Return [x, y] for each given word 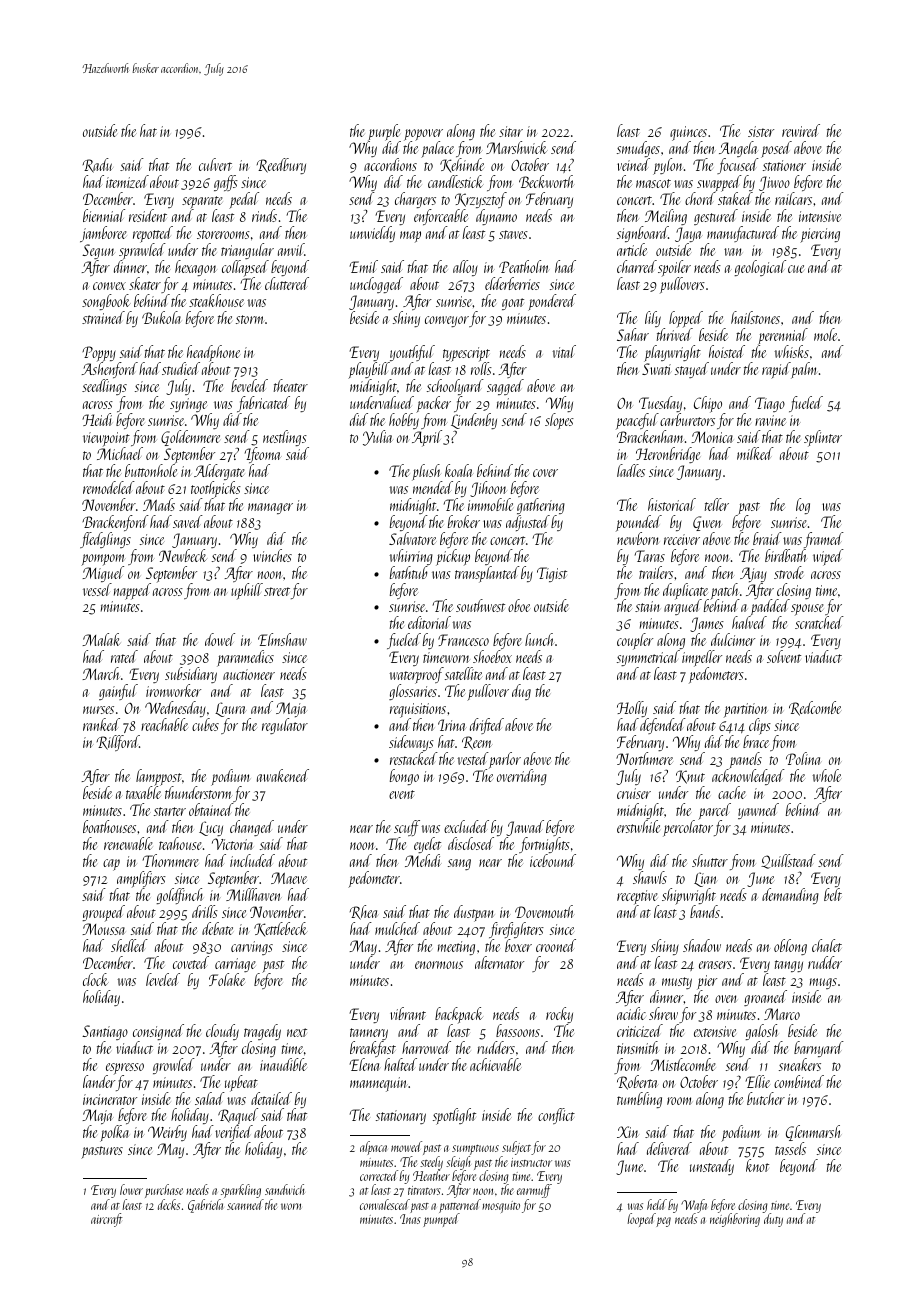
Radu [98, 165]
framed [824, 540]
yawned [758, 811]
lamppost [159, 778]
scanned [245, 1204]
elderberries [512, 283]
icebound [553, 860]
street [277, 591]
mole [825, 334]
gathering [541, 506]
